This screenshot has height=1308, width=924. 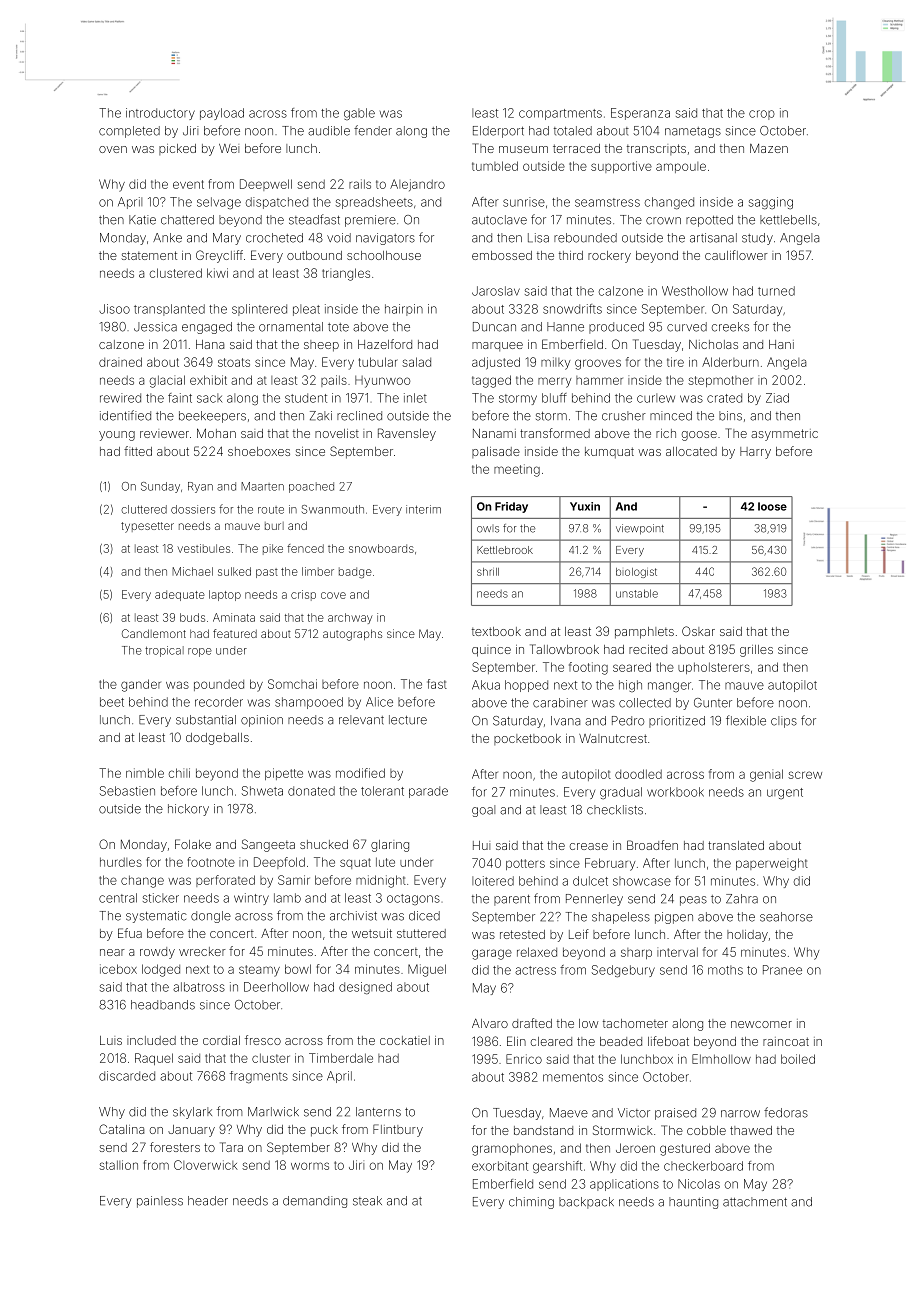 I want to click on hairpin, so click(x=404, y=310).
